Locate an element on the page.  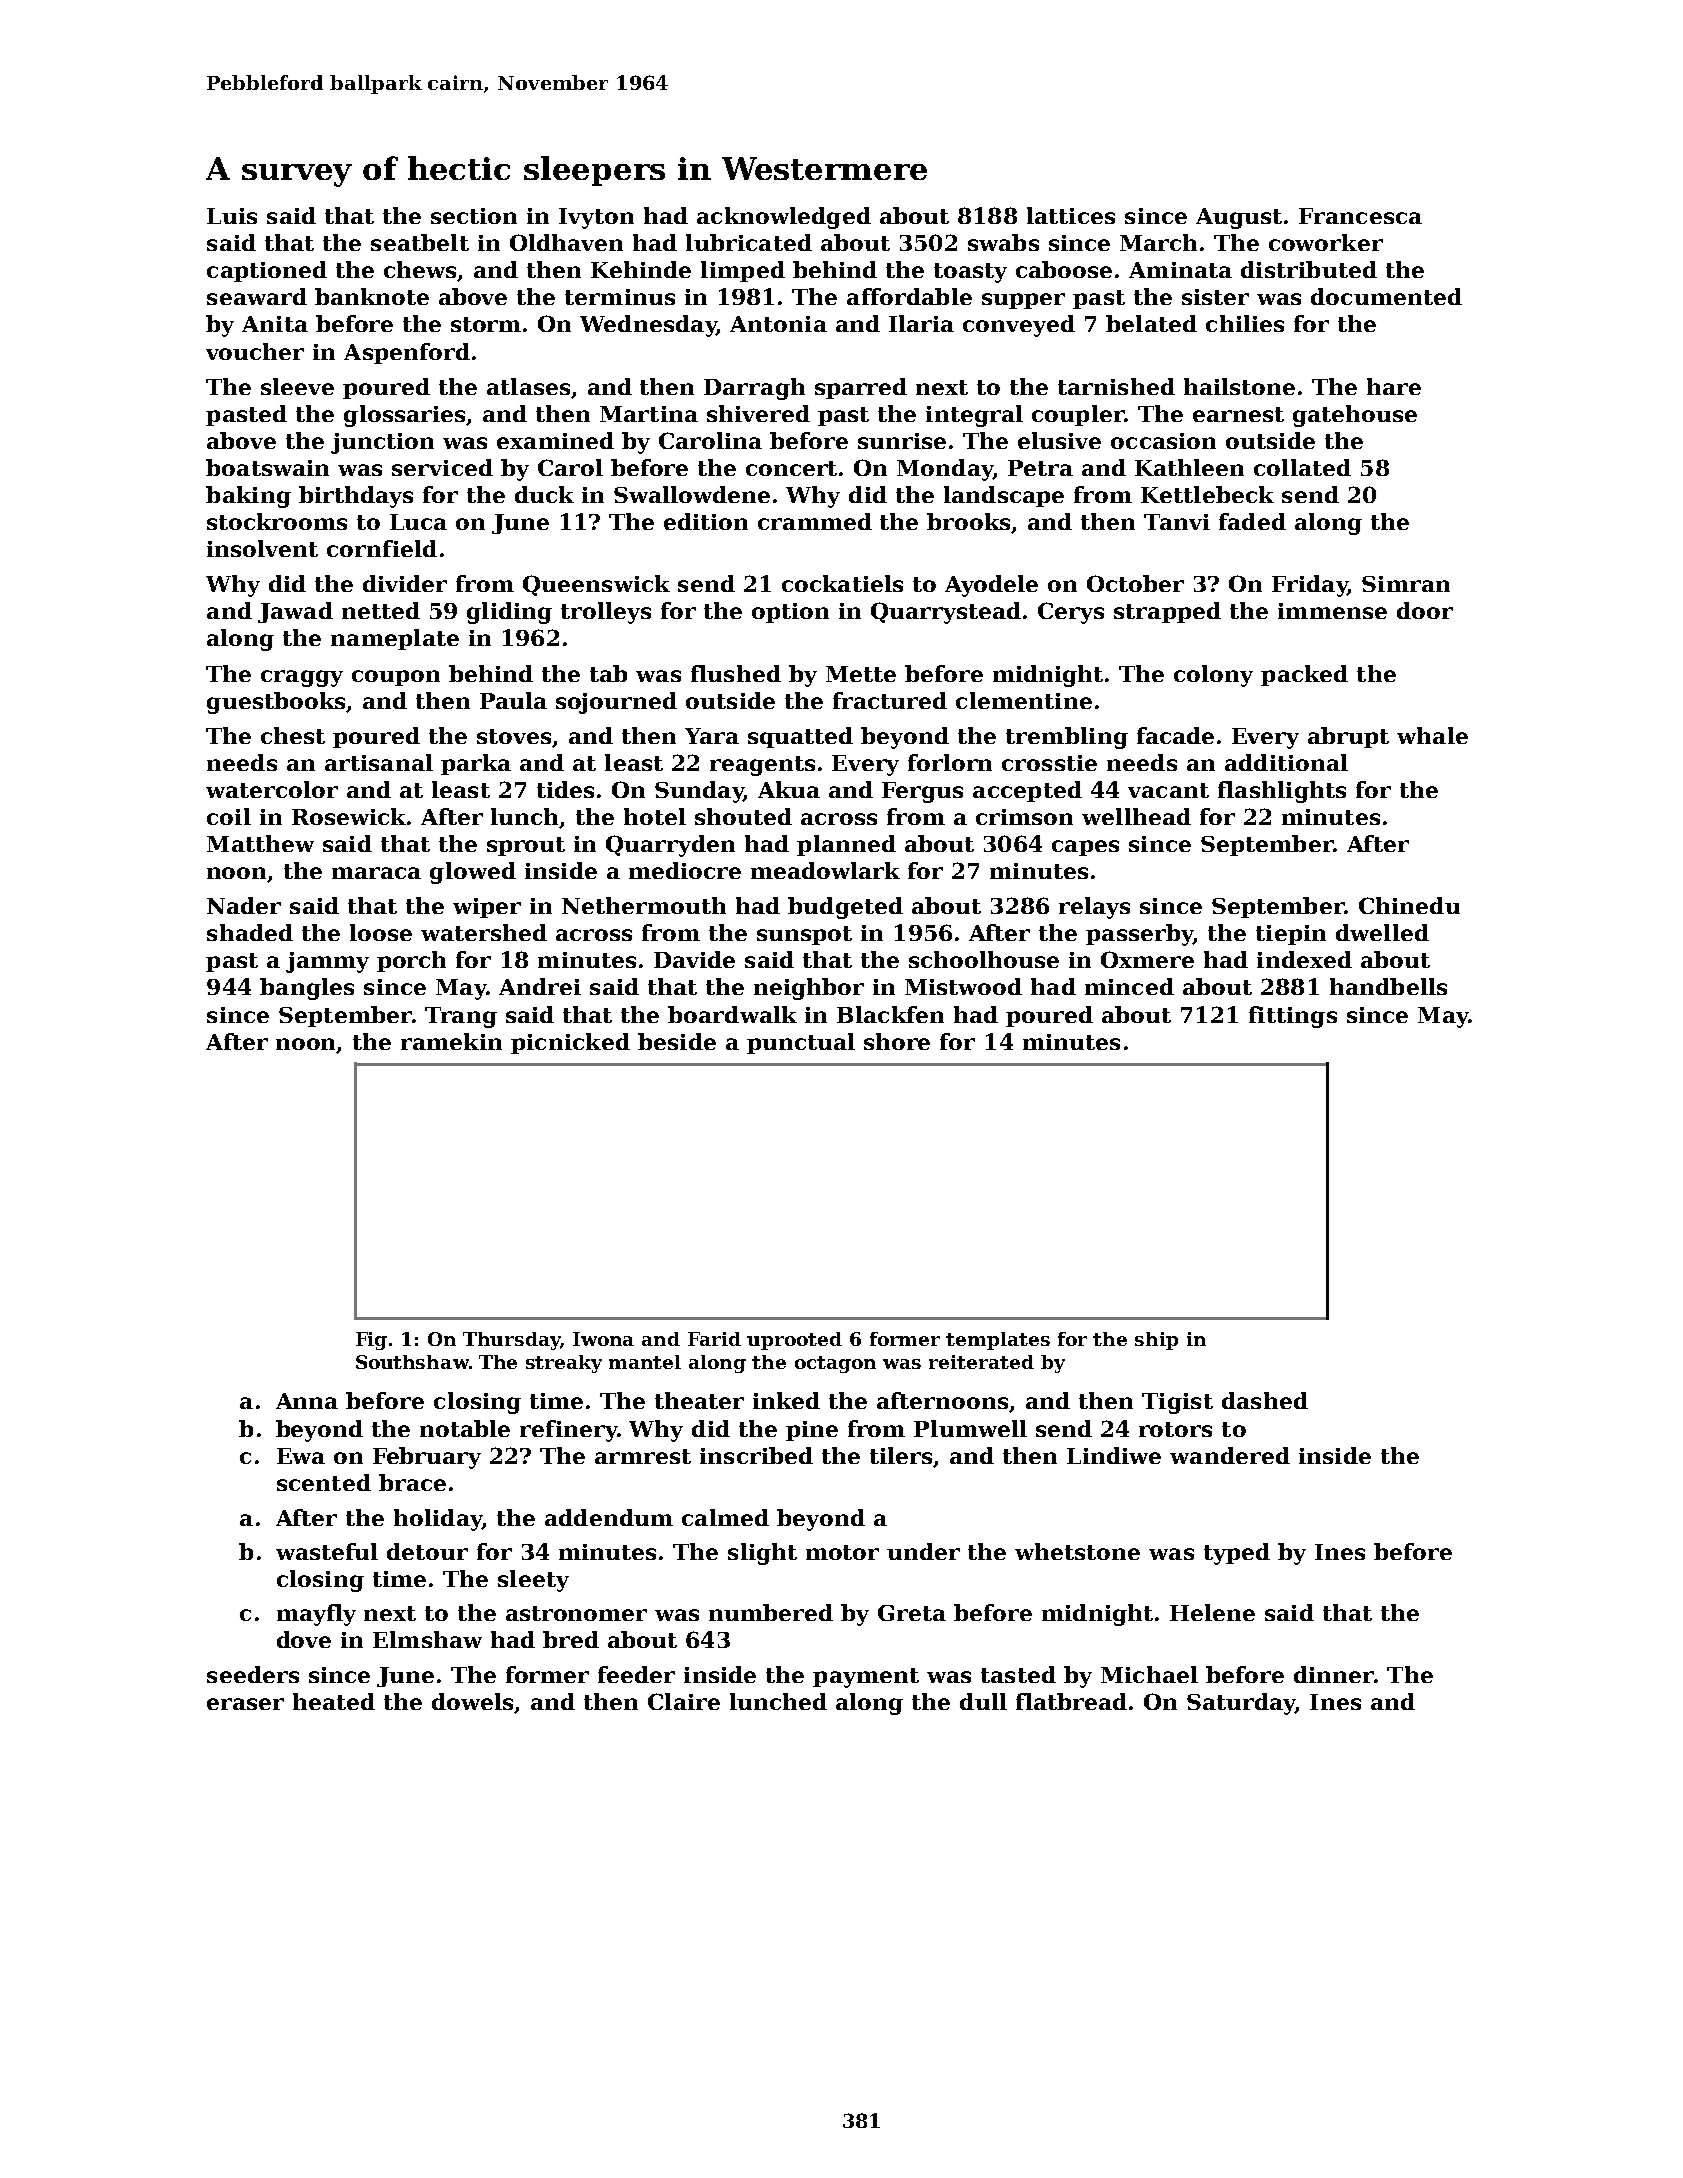
clementine is located at coordinates (1024, 700).
